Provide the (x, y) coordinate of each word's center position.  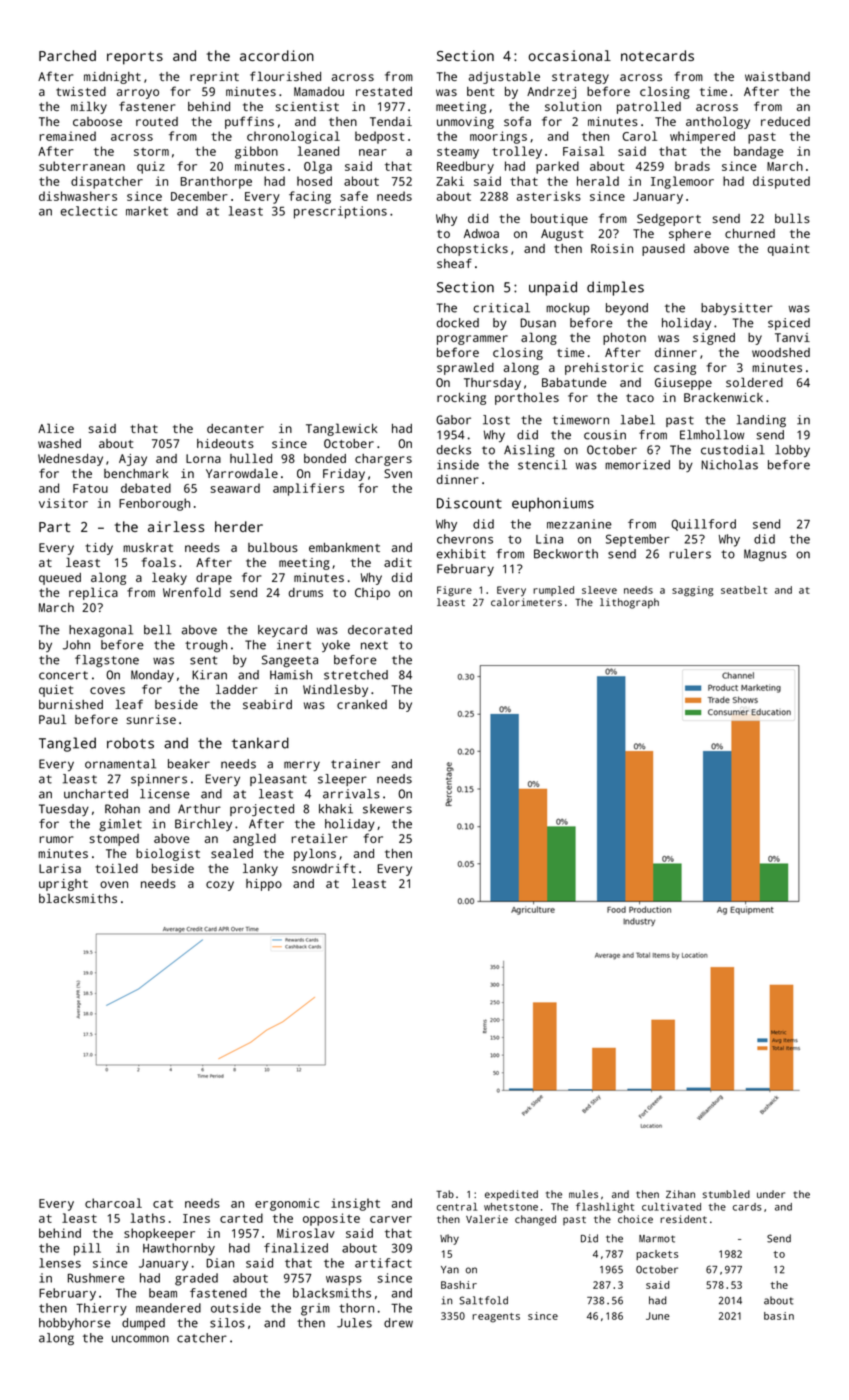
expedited (511, 1195)
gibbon (256, 152)
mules (583, 1194)
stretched (356, 675)
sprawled (465, 368)
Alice (56, 428)
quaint (788, 250)
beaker (189, 764)
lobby (792, 451)
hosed (314, 181)
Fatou (90, 488)
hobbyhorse (75, 1324)
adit (398, 562)
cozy (220, 886)
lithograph (629, 603)
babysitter (737, 309)
